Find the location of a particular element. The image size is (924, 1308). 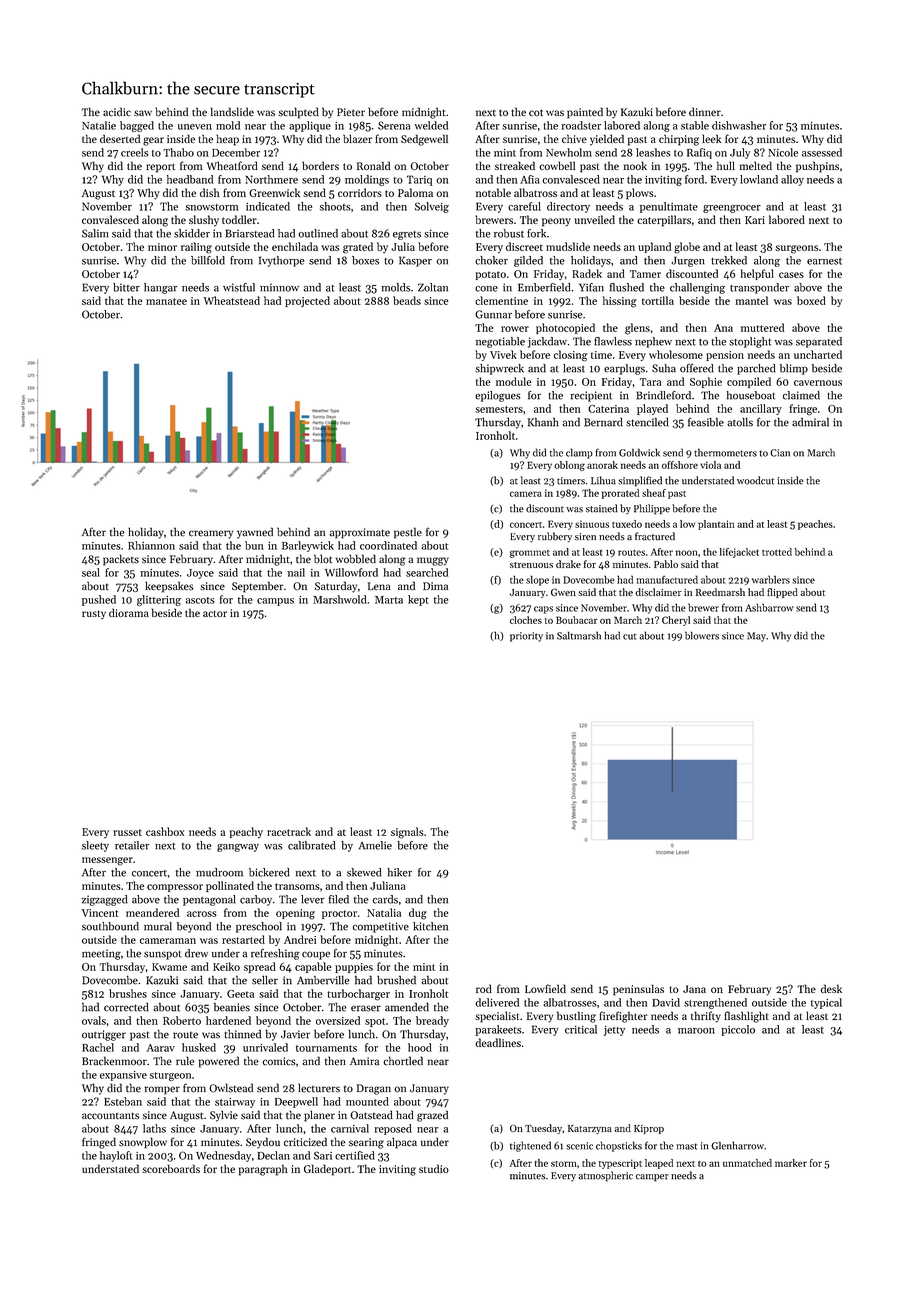

competitive is located at coordinates (381, 927).
